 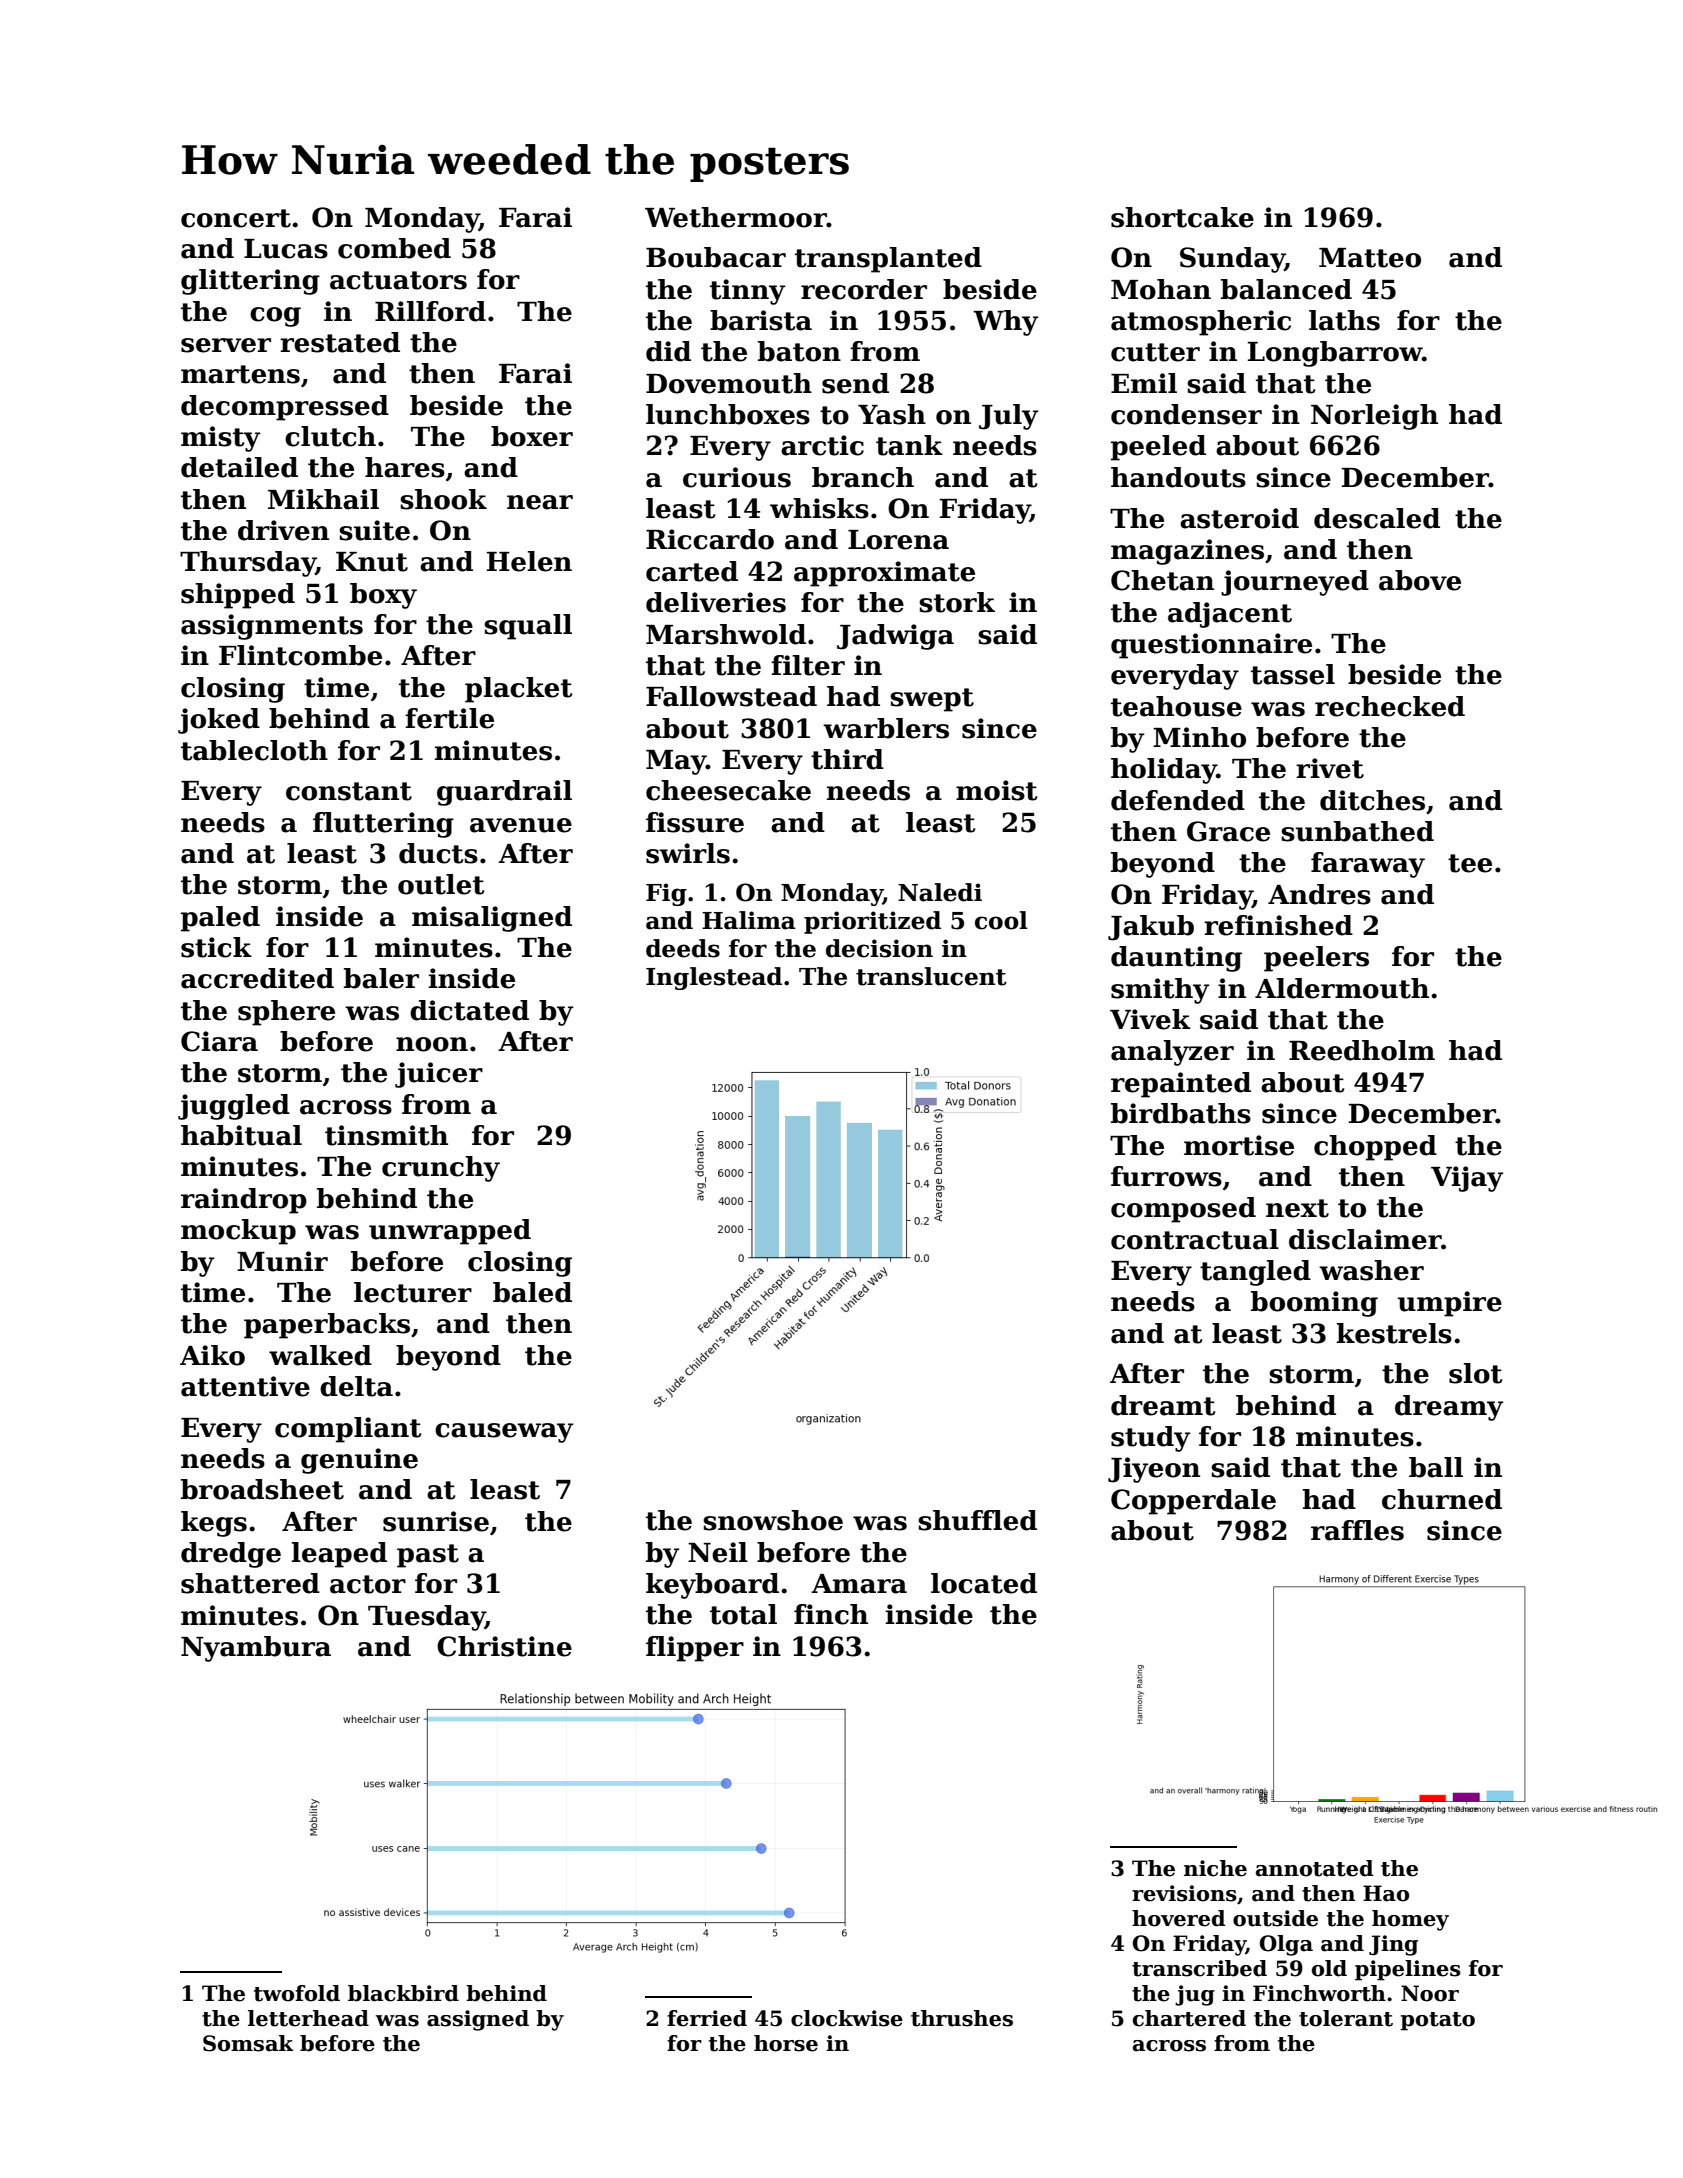 I want to click on Yash, so click(x=892, y=414).
